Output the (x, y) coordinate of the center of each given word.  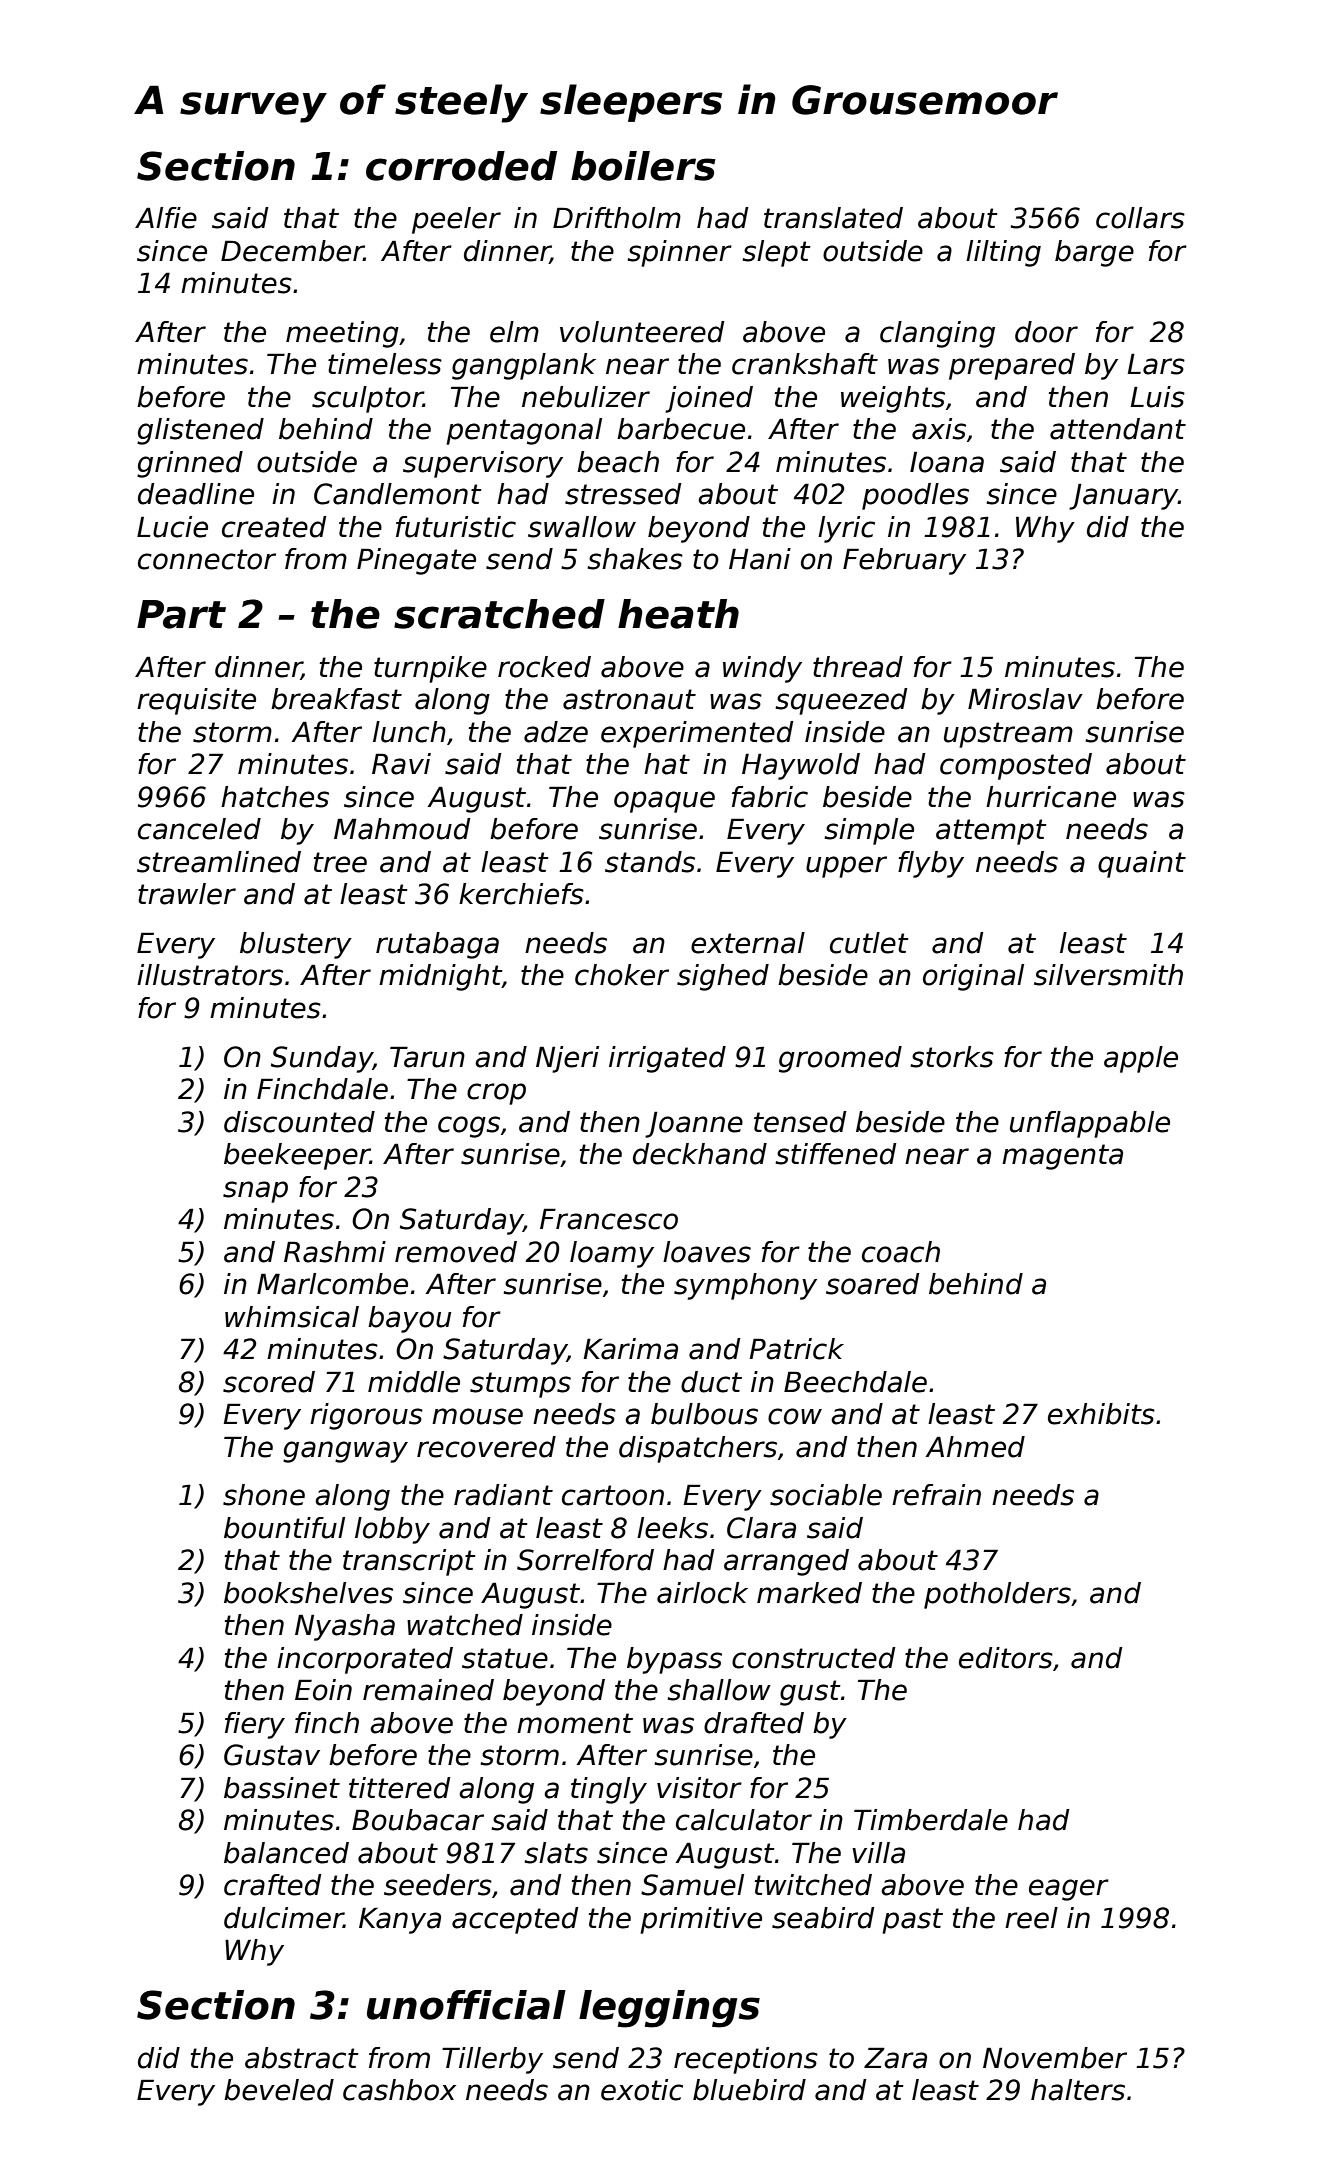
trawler (187, 894)
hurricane (1051, 797)
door (1046, 332)
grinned (190, 464)
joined (709, 399)
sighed (723, 977)
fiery (255, 1725)
